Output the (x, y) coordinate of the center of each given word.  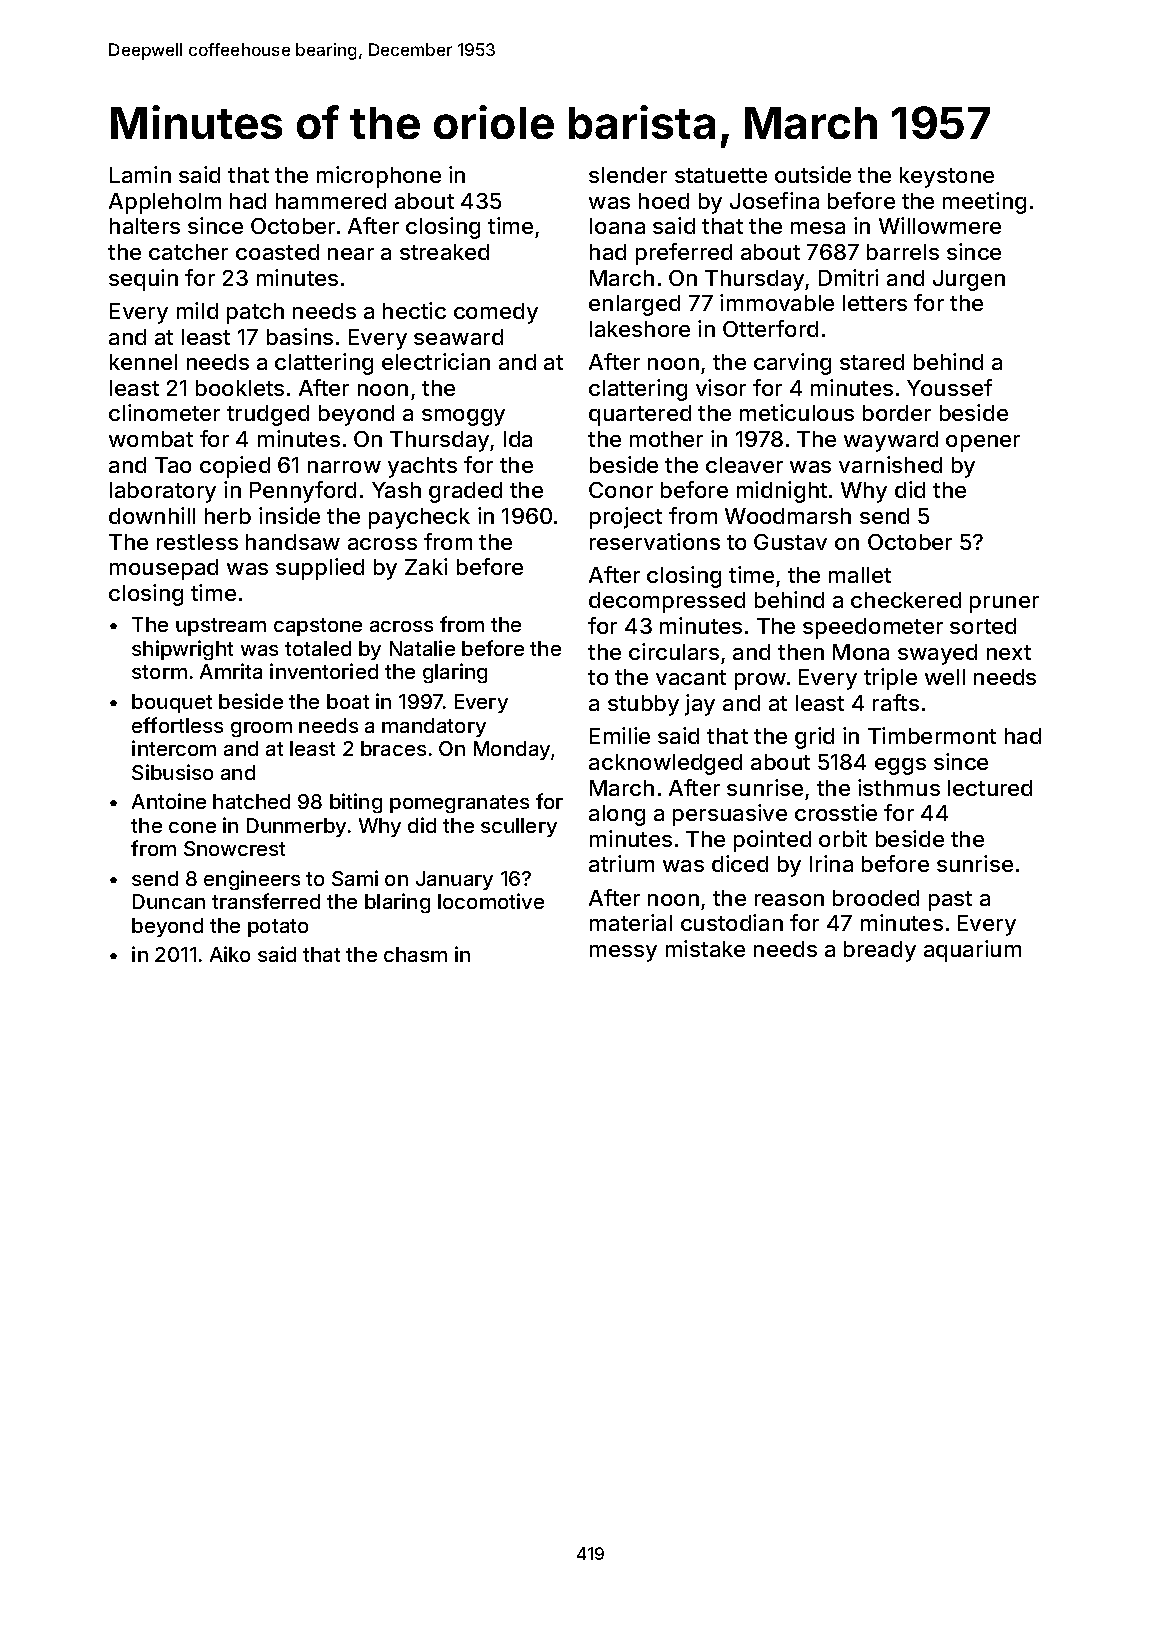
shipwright (182, 650)
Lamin (140, 174)
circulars (674, 651)
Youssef (949, 387)
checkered (906, 600)
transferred (266, 901)
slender (628, 175)
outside (813, 174)
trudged (268, 415)
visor (721, 387)
